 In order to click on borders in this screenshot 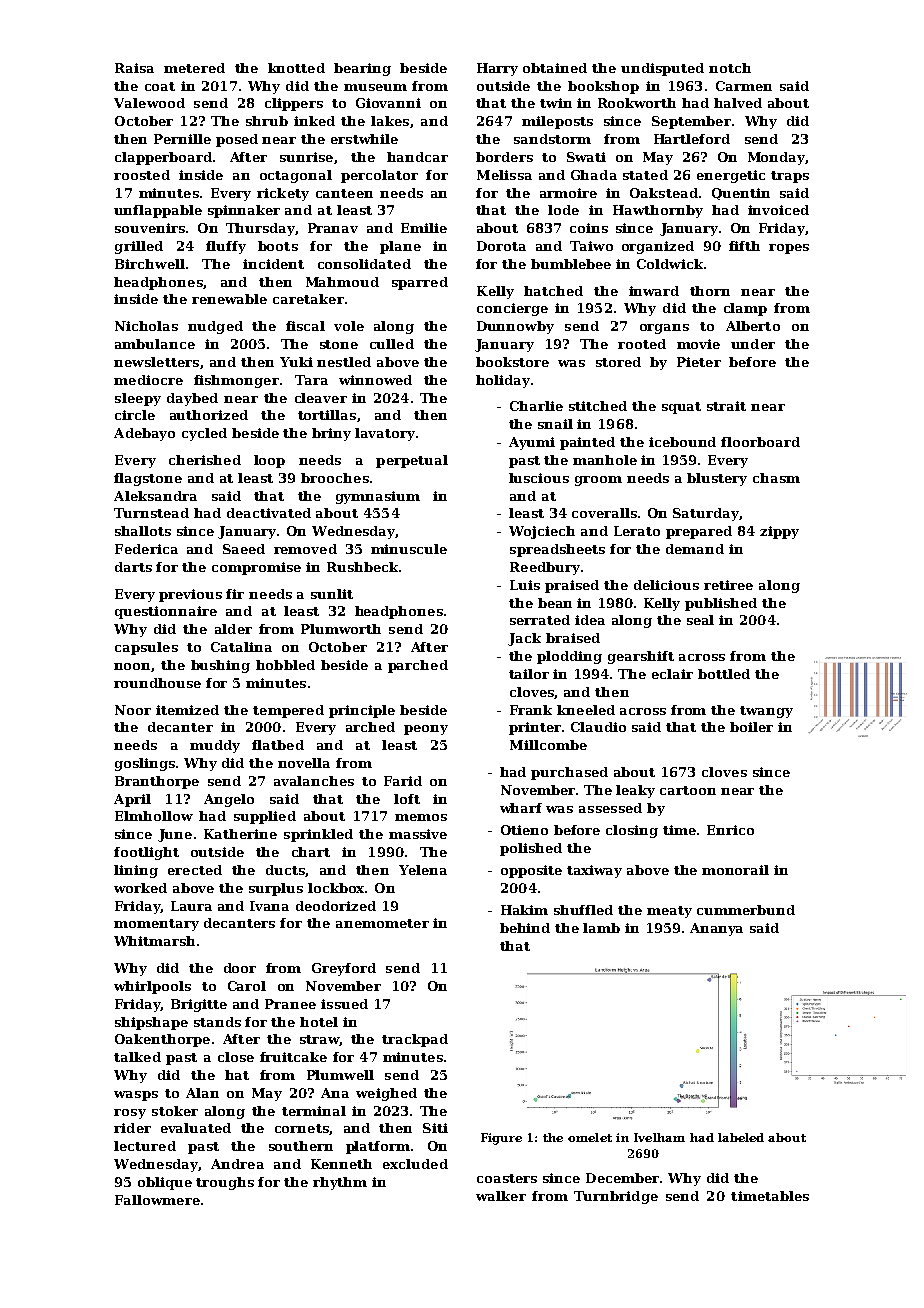, I will do `click(504, 157)`.
